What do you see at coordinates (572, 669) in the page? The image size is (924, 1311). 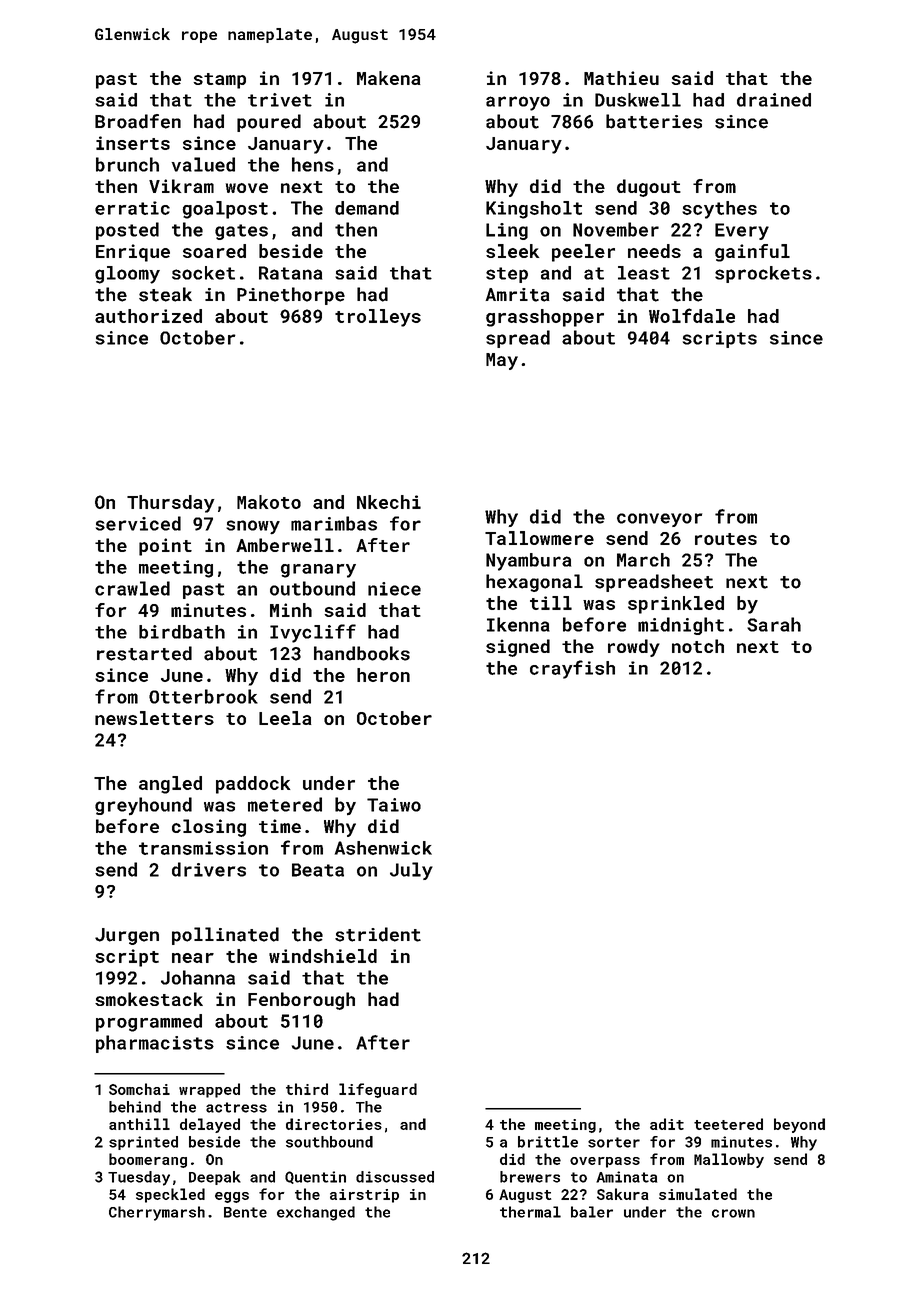 I see `crayfish` at bounding box center [572, 669].
